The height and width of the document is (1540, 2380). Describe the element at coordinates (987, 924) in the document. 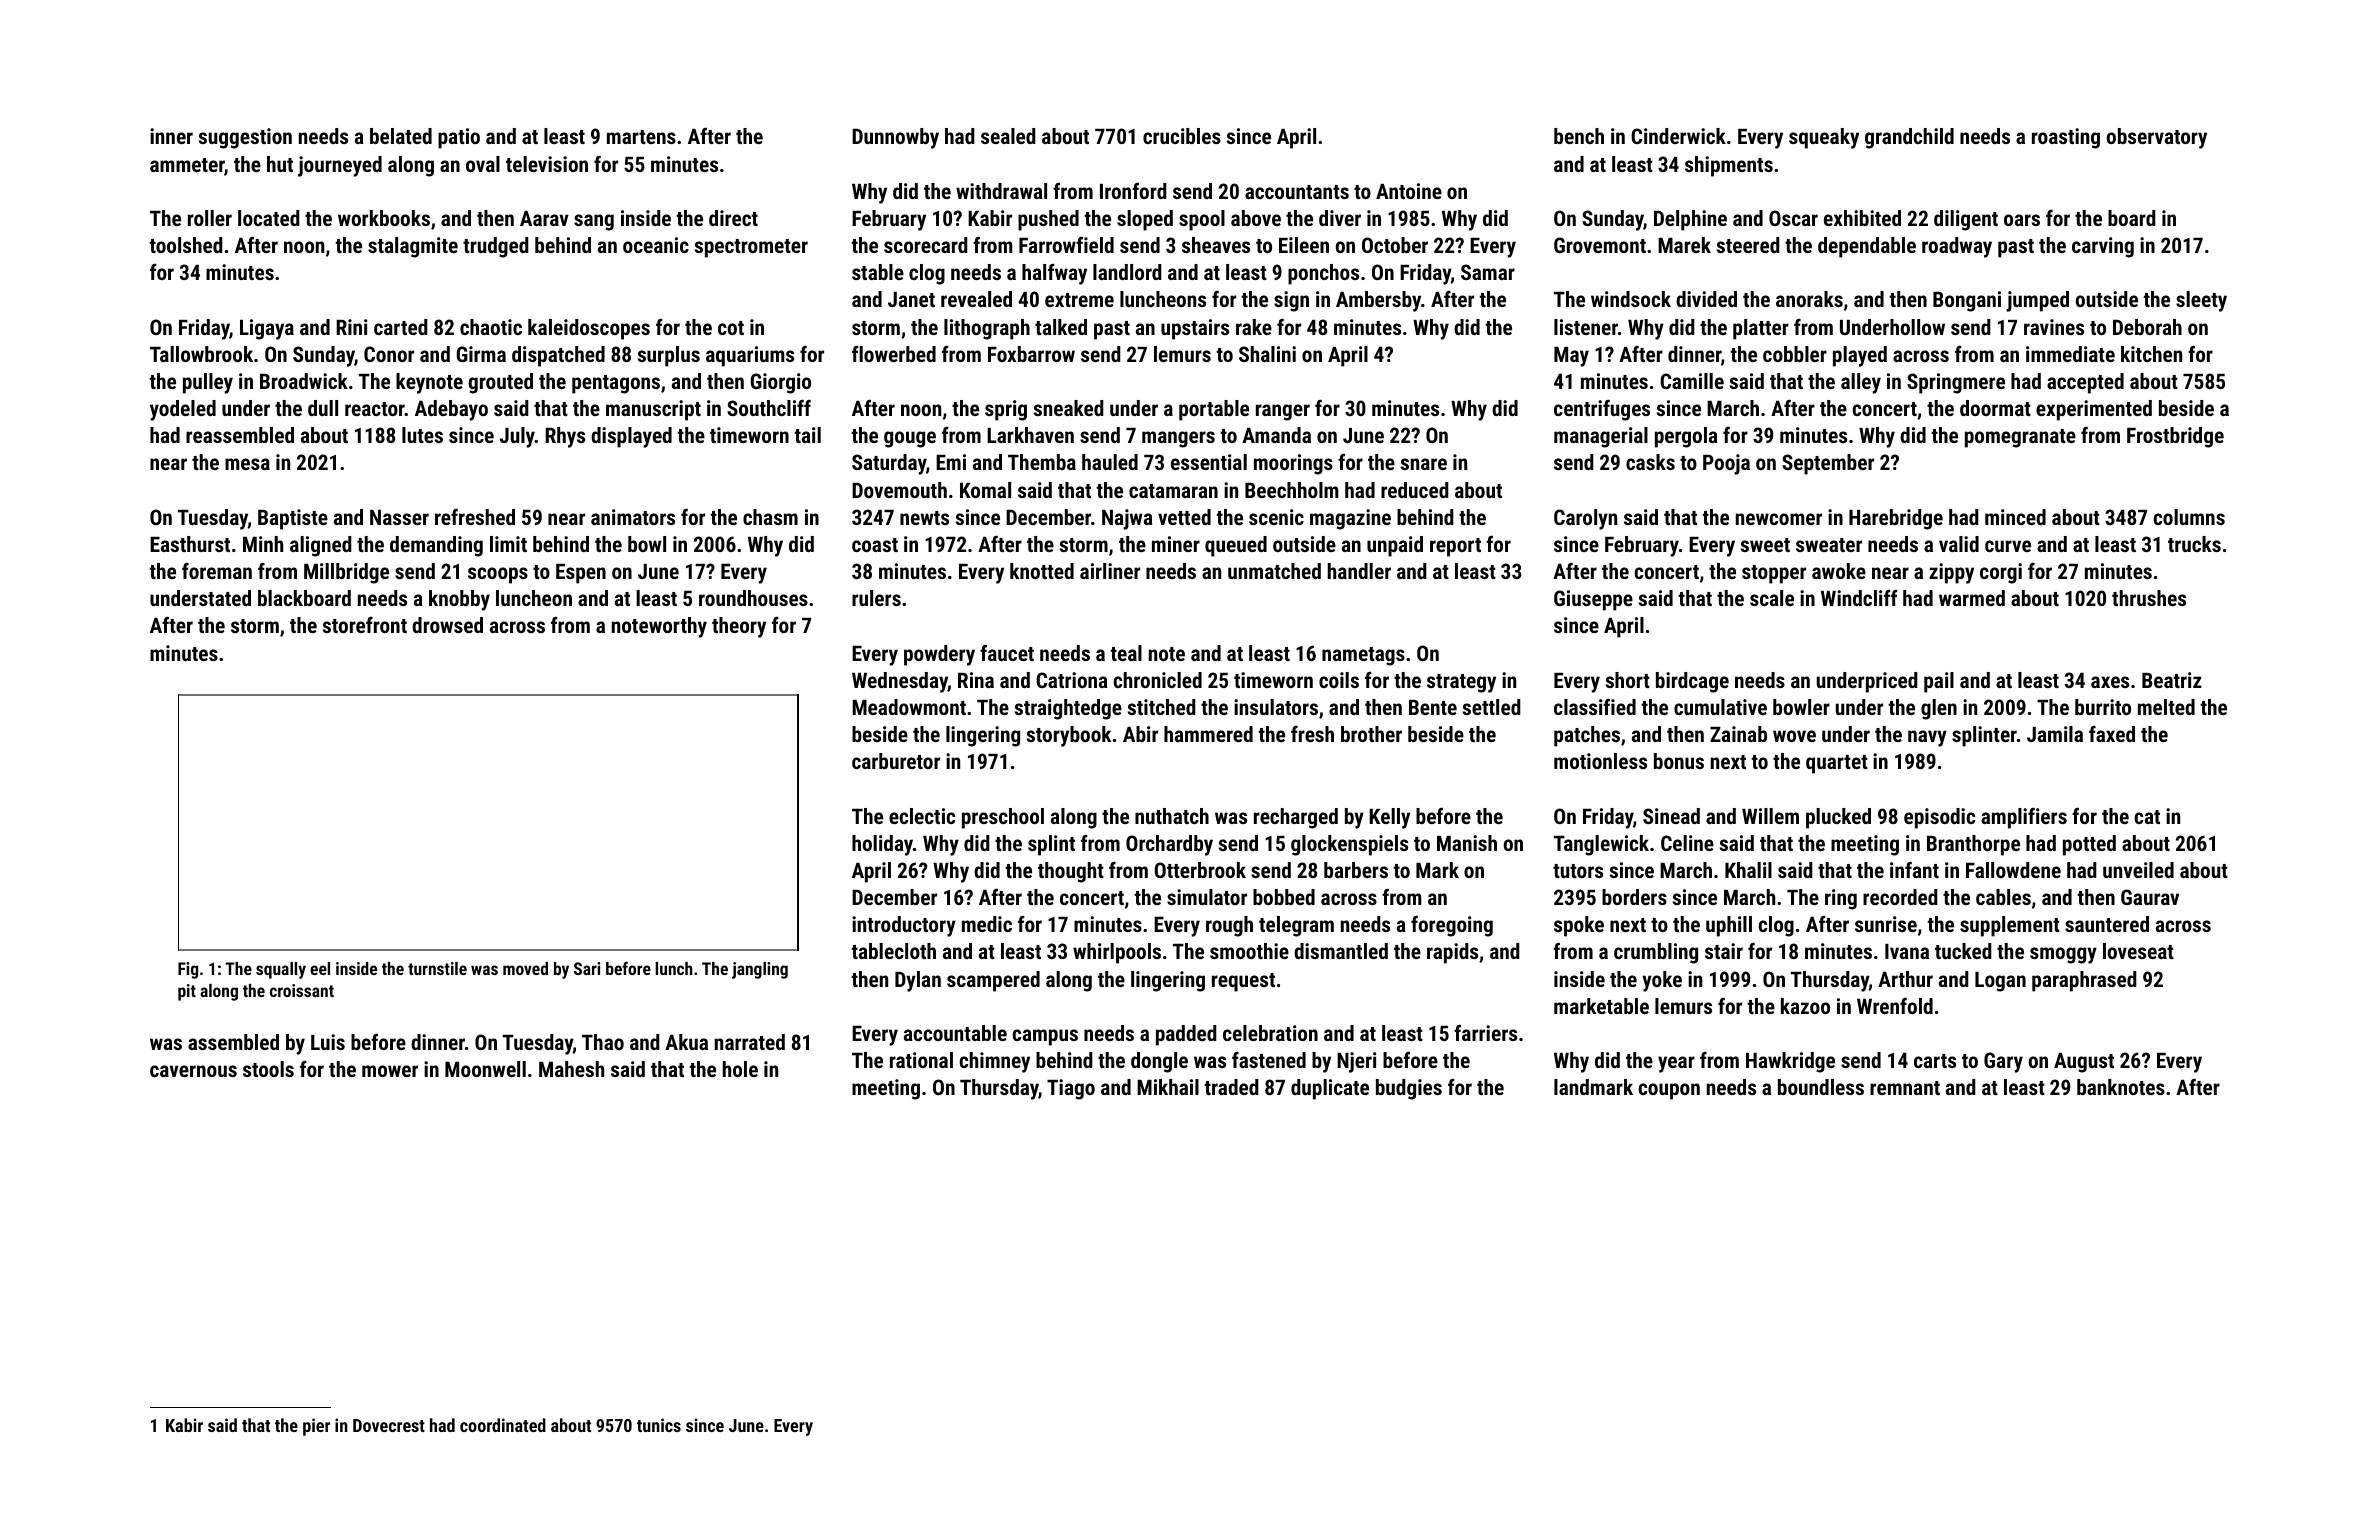

I see `medic` at that location.
